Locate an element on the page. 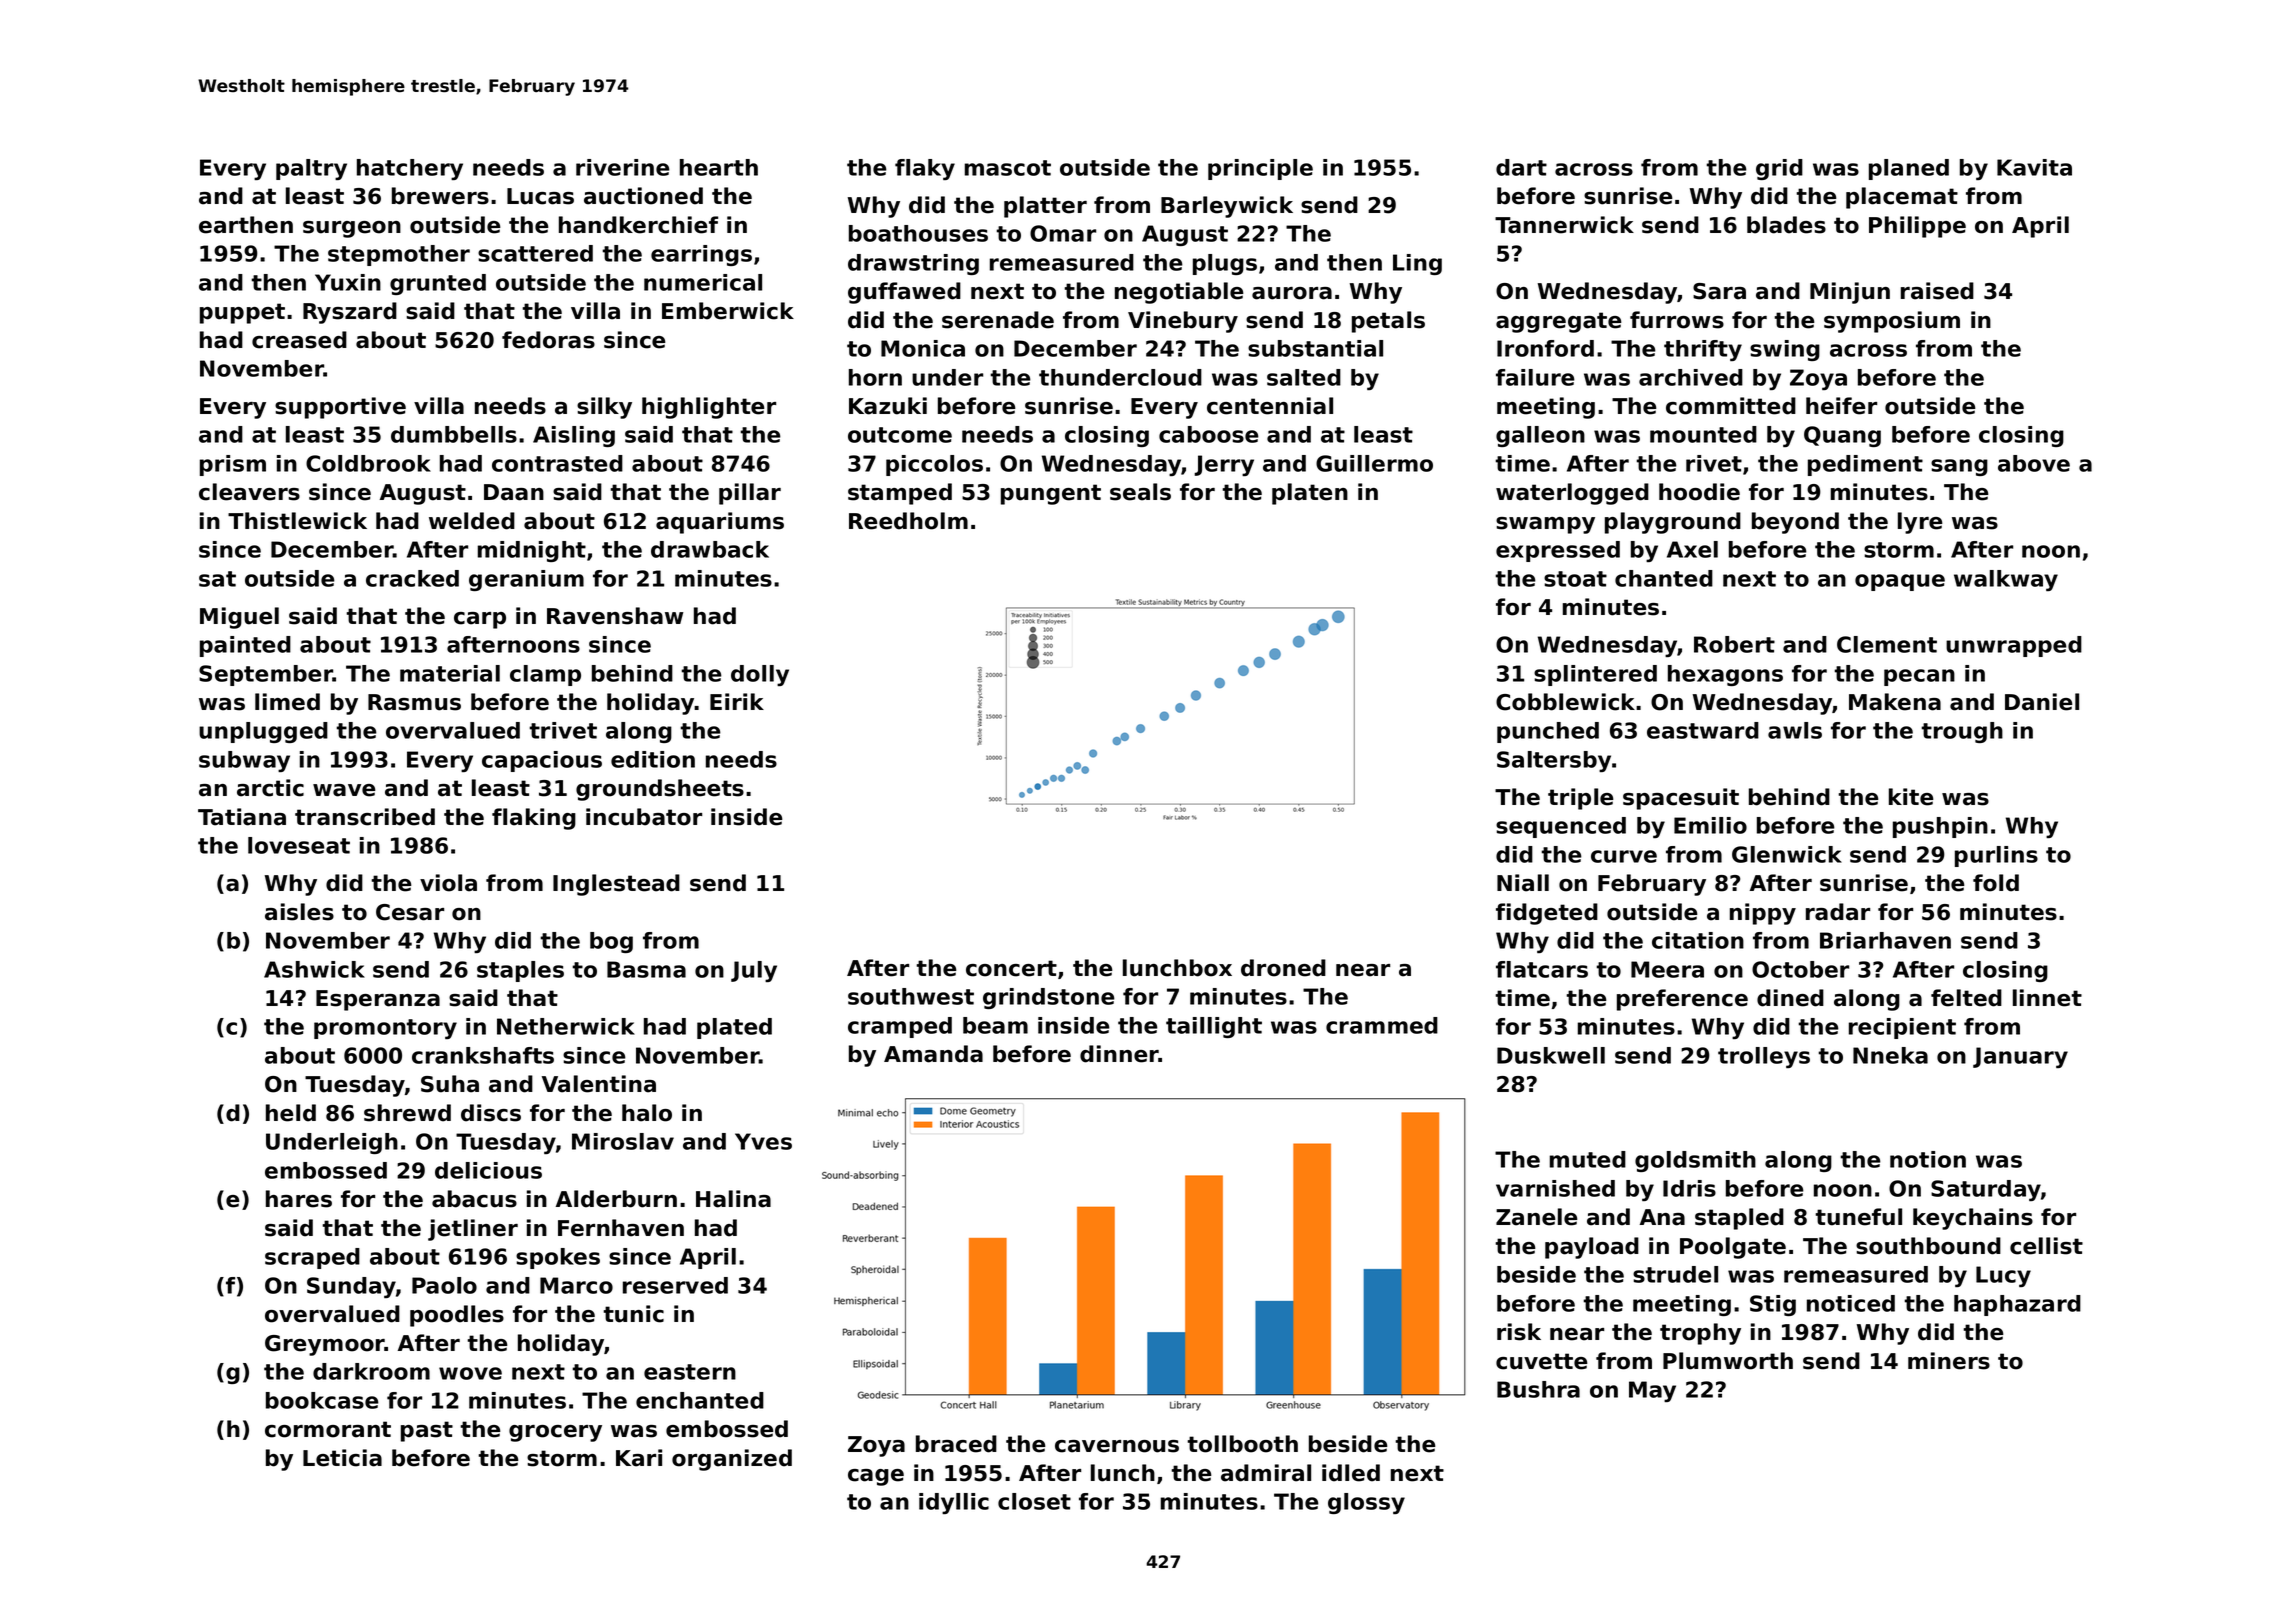 Image resolution: width=2292 pixels, height=1620 pixels. Zanele is located at coordinates (1536, 1217).
